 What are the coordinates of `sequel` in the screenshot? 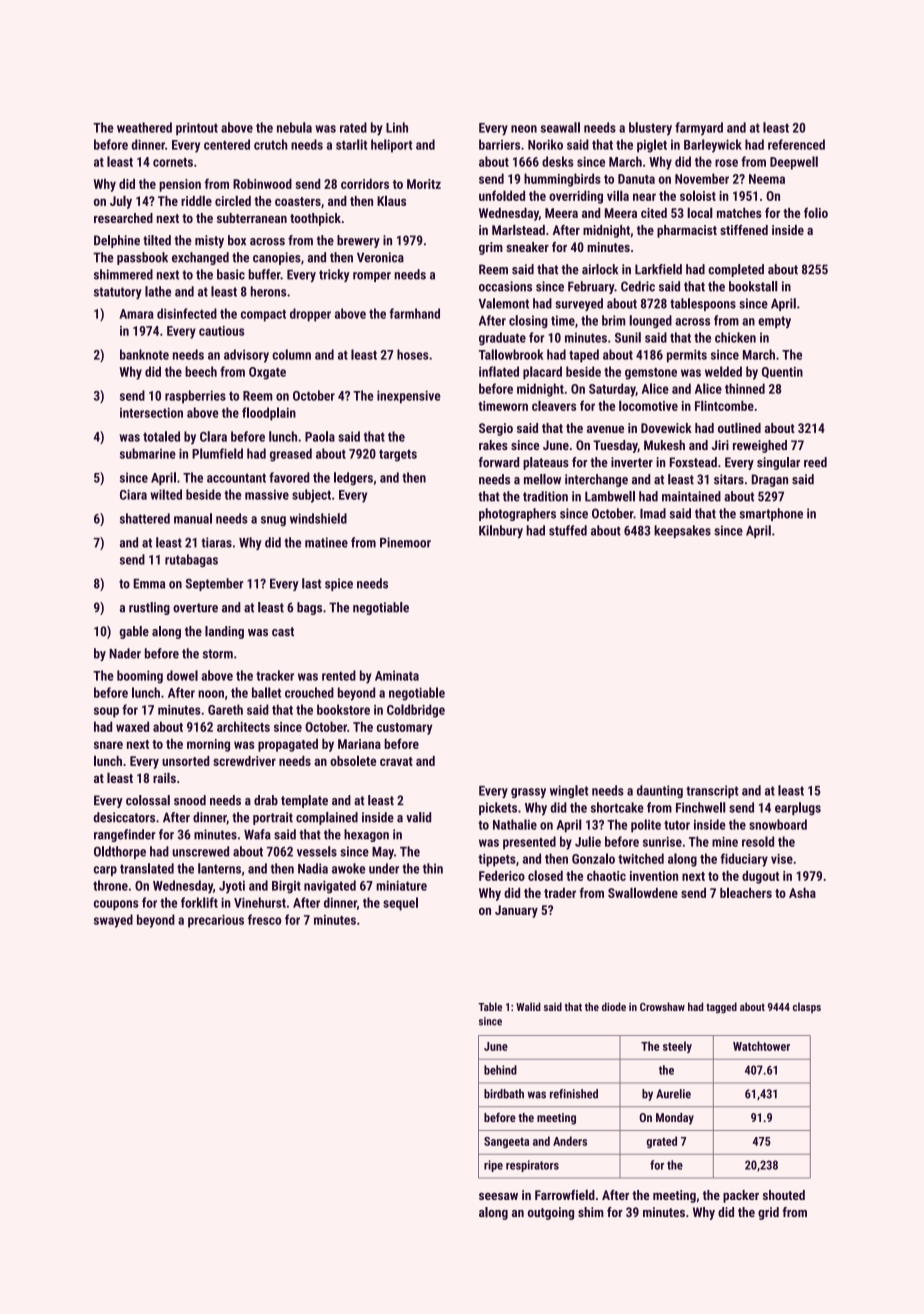 It's located at (400, 904).
